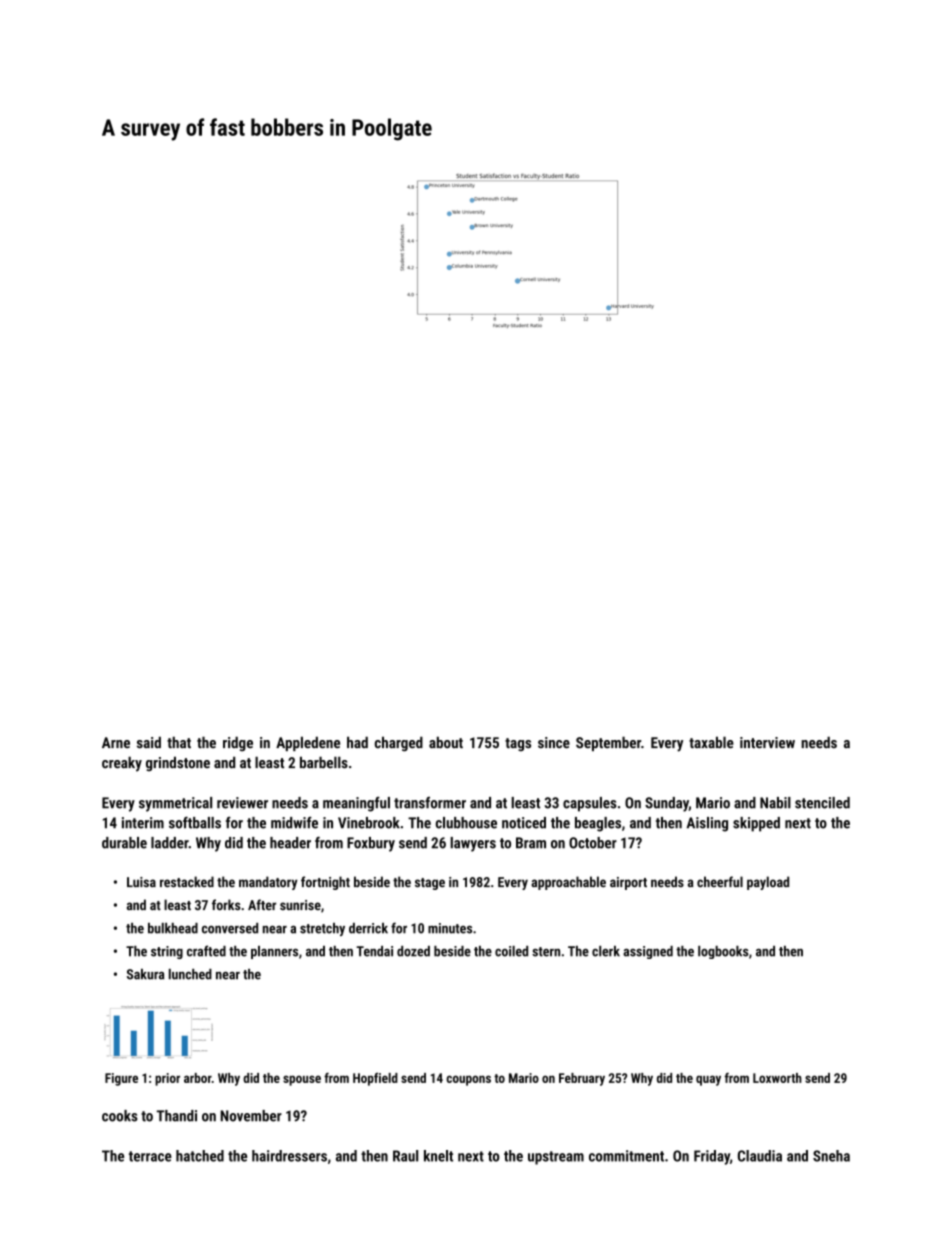 This image has height=1233, width=952. What do you see at coordinates (723, 952) in the image?
I see `logbooks` at bounding box center [723, 952].
